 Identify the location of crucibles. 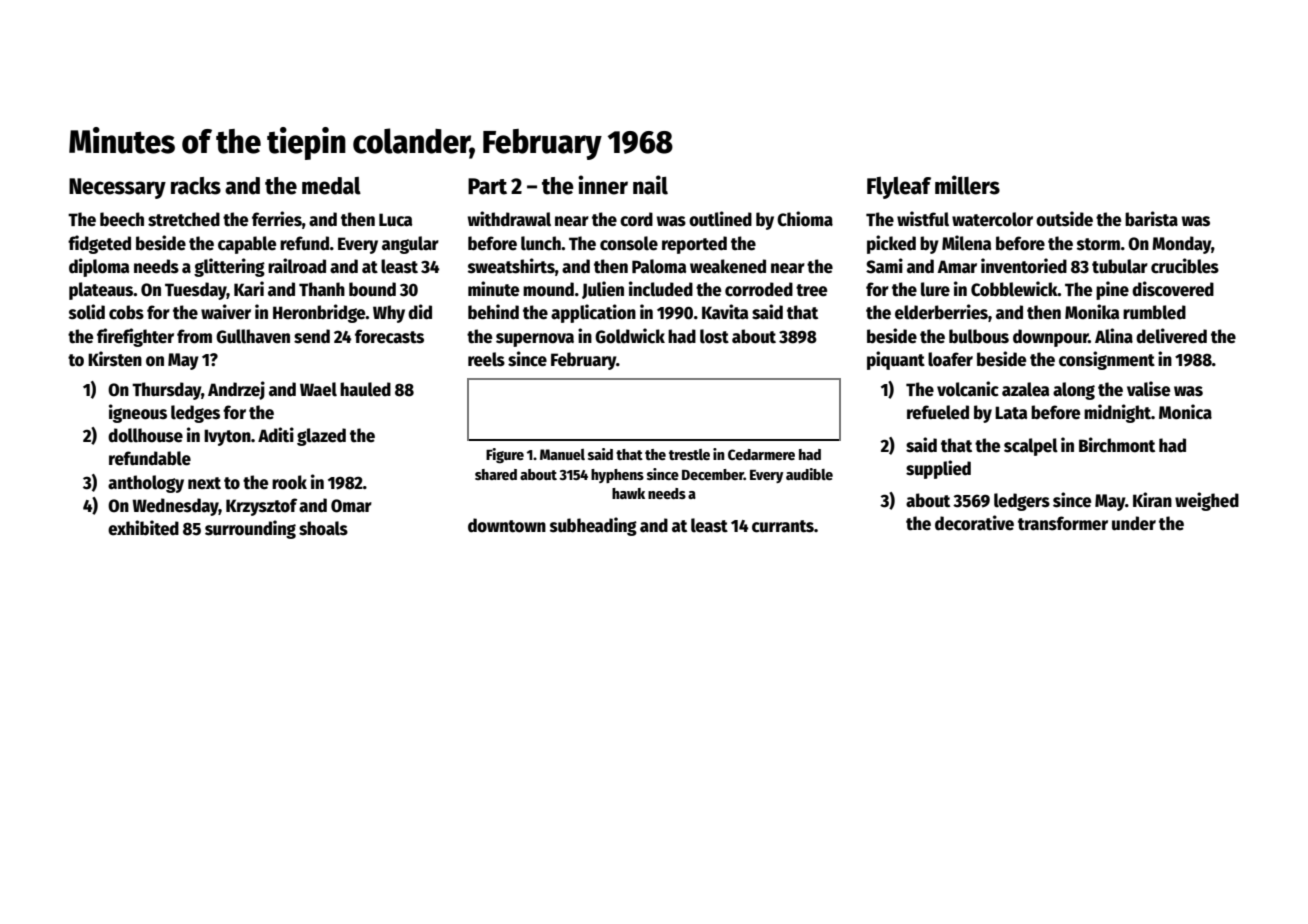
(1185, 266).
